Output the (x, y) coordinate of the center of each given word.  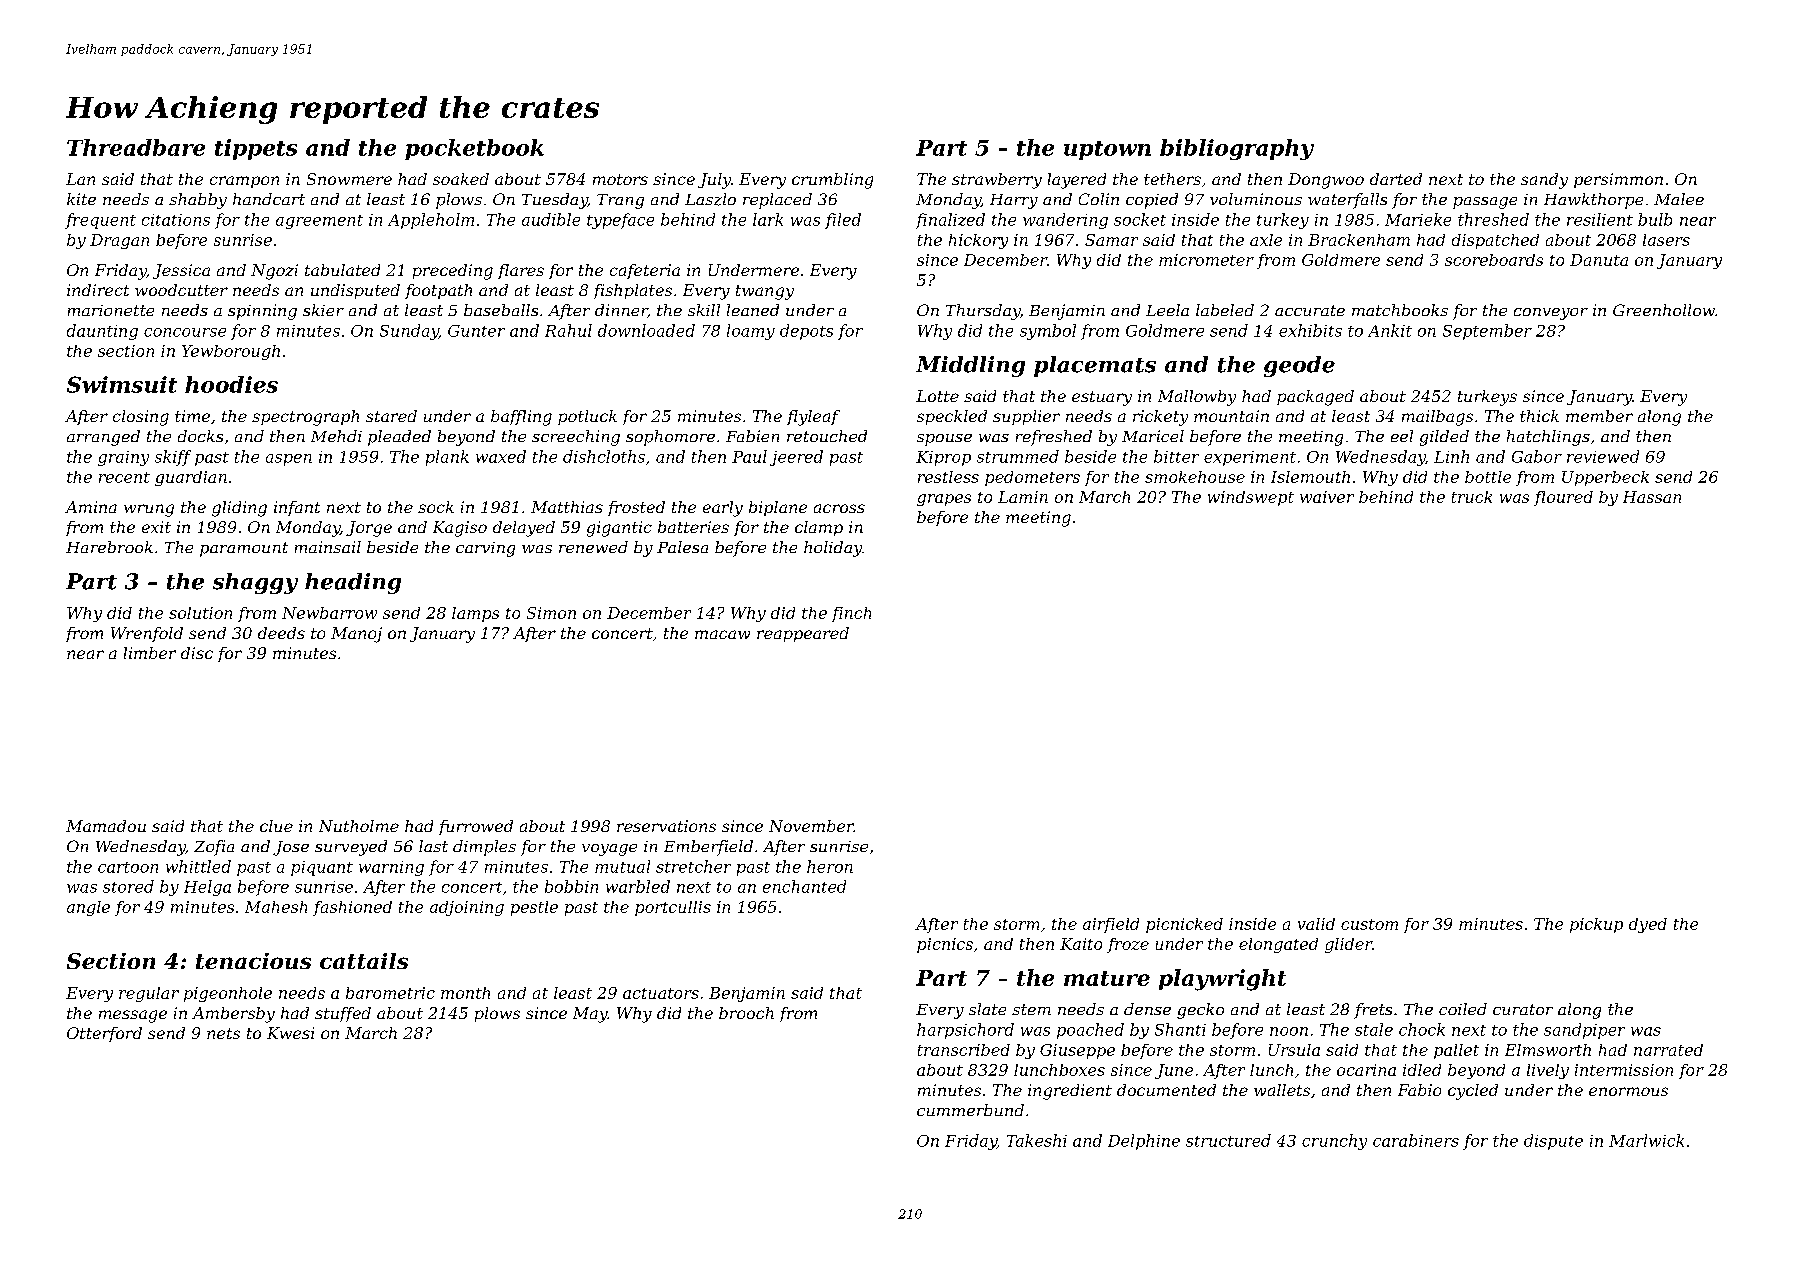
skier (323, 310)
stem (1031, 1009)
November (811, 826)
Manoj (356, 635)
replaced (777, 201)
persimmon (1618, 180)
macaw (722, 634)
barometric (390, 993)
